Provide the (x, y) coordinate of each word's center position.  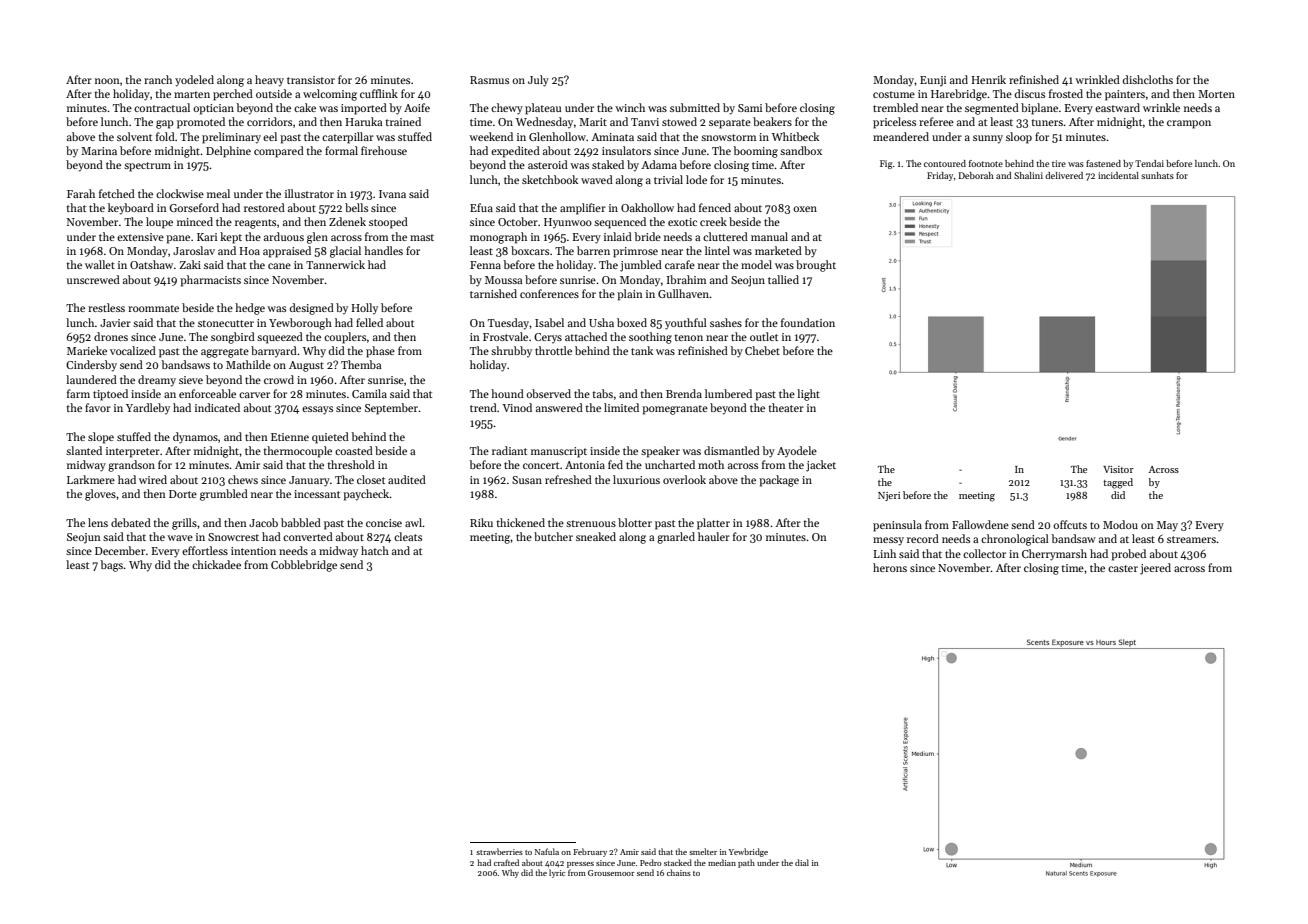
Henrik (988, 79)
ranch (158, 79)
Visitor (1118, 469)
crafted (506, 862)
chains (679, 872)
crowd (279, 379)
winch (630, 107)
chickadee (216, 564)
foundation (808, 322)
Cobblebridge (304, 566)
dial (802, 862)
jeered (1155, 569)
